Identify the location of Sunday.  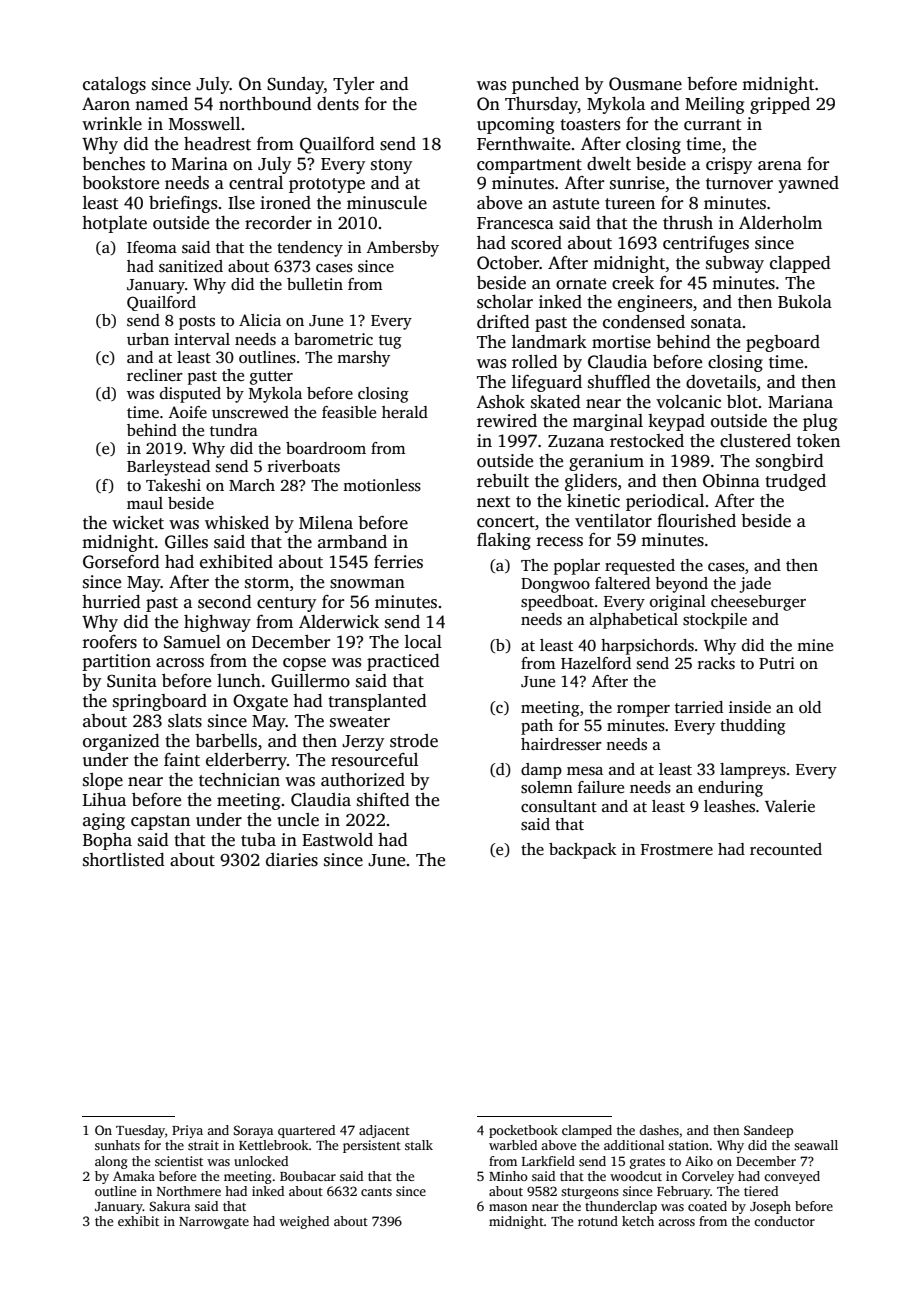
(295, 85).
